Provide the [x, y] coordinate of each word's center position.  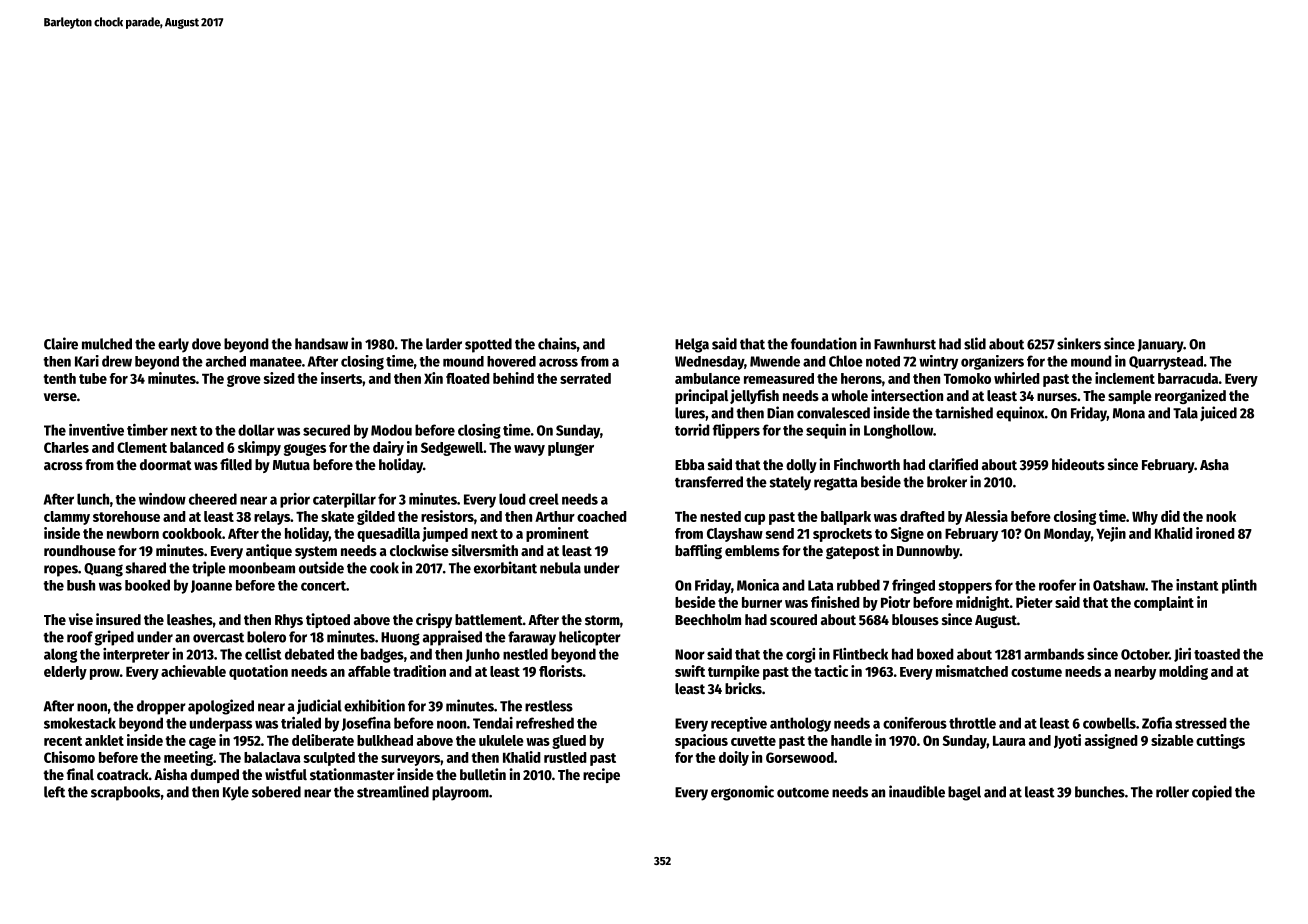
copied [1212, 793]
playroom [460, 793]
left [54, 792]
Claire [61, 343]
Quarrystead [1166, 363]
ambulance [707, 378]
